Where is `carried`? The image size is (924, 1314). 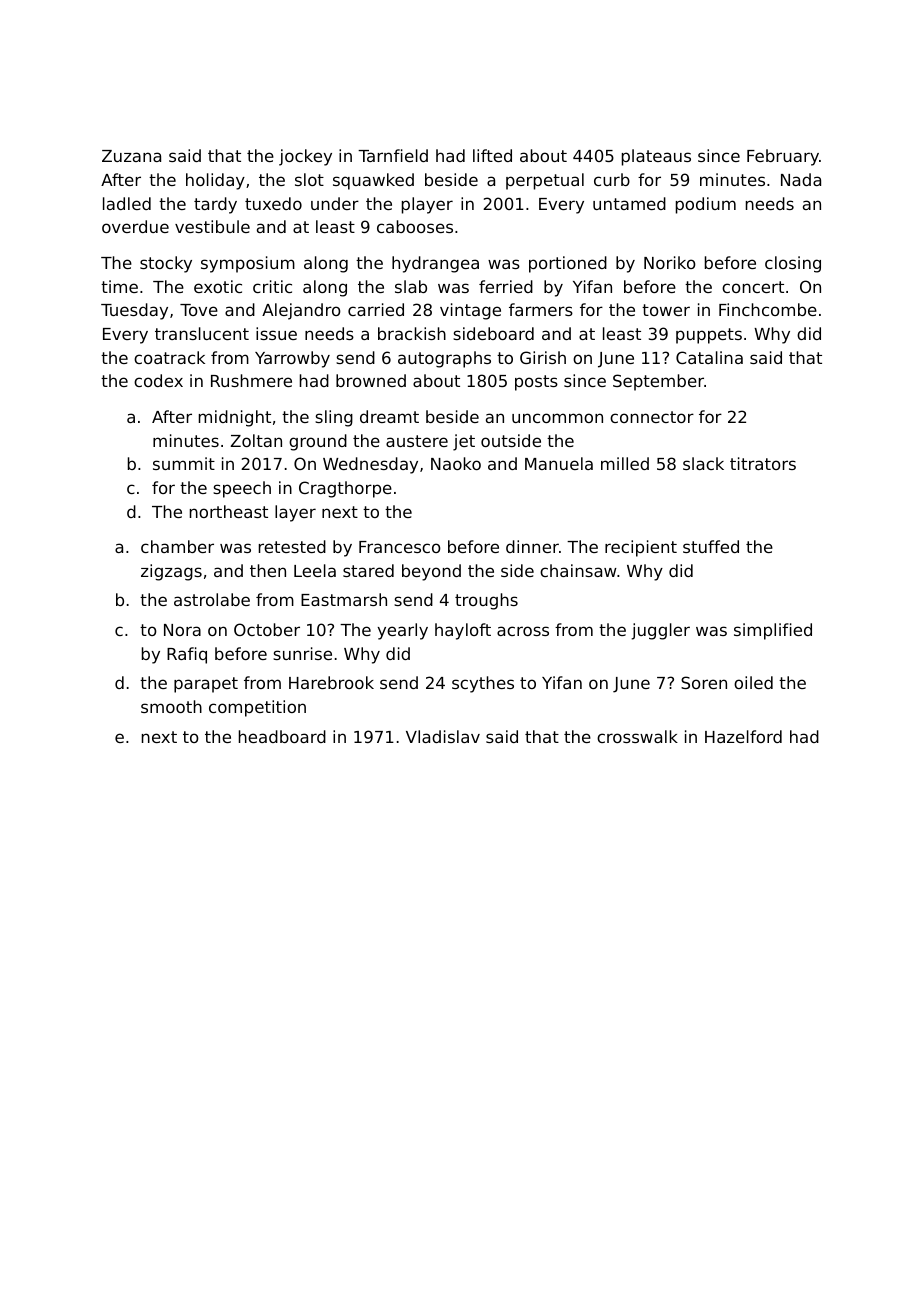 carried is located at coordinates (376, 309).
